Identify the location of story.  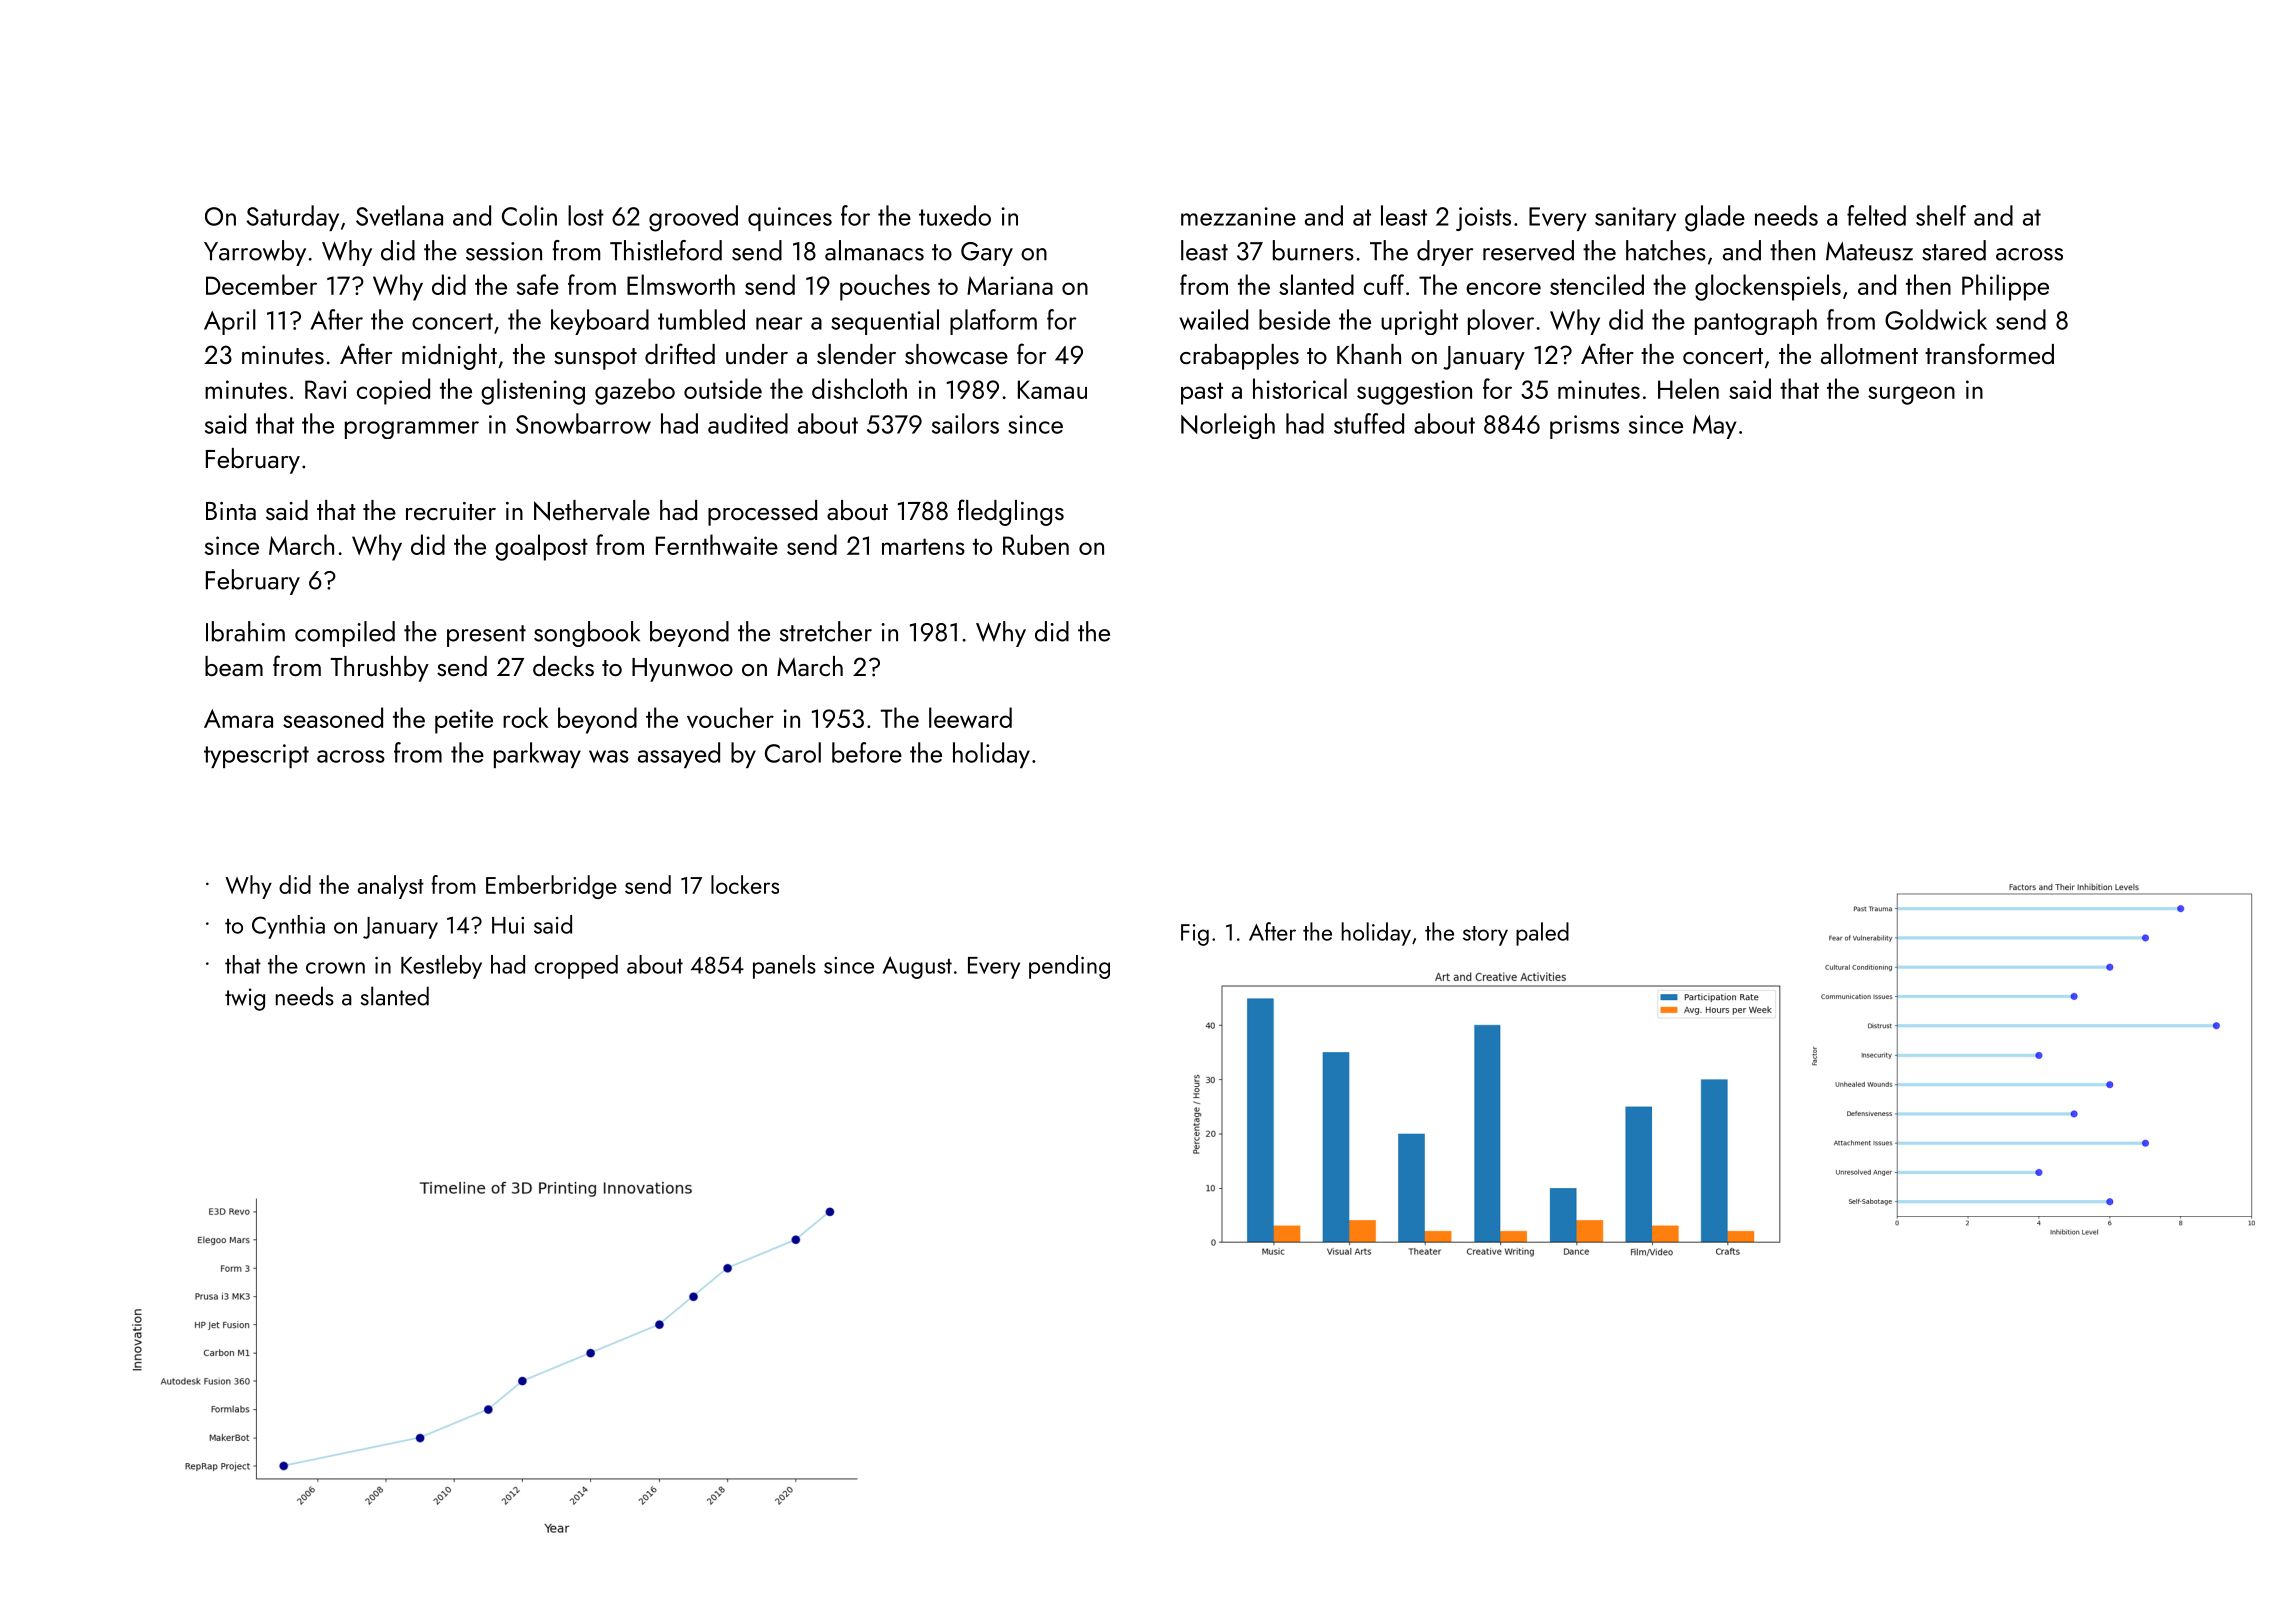
(1485, 936).
